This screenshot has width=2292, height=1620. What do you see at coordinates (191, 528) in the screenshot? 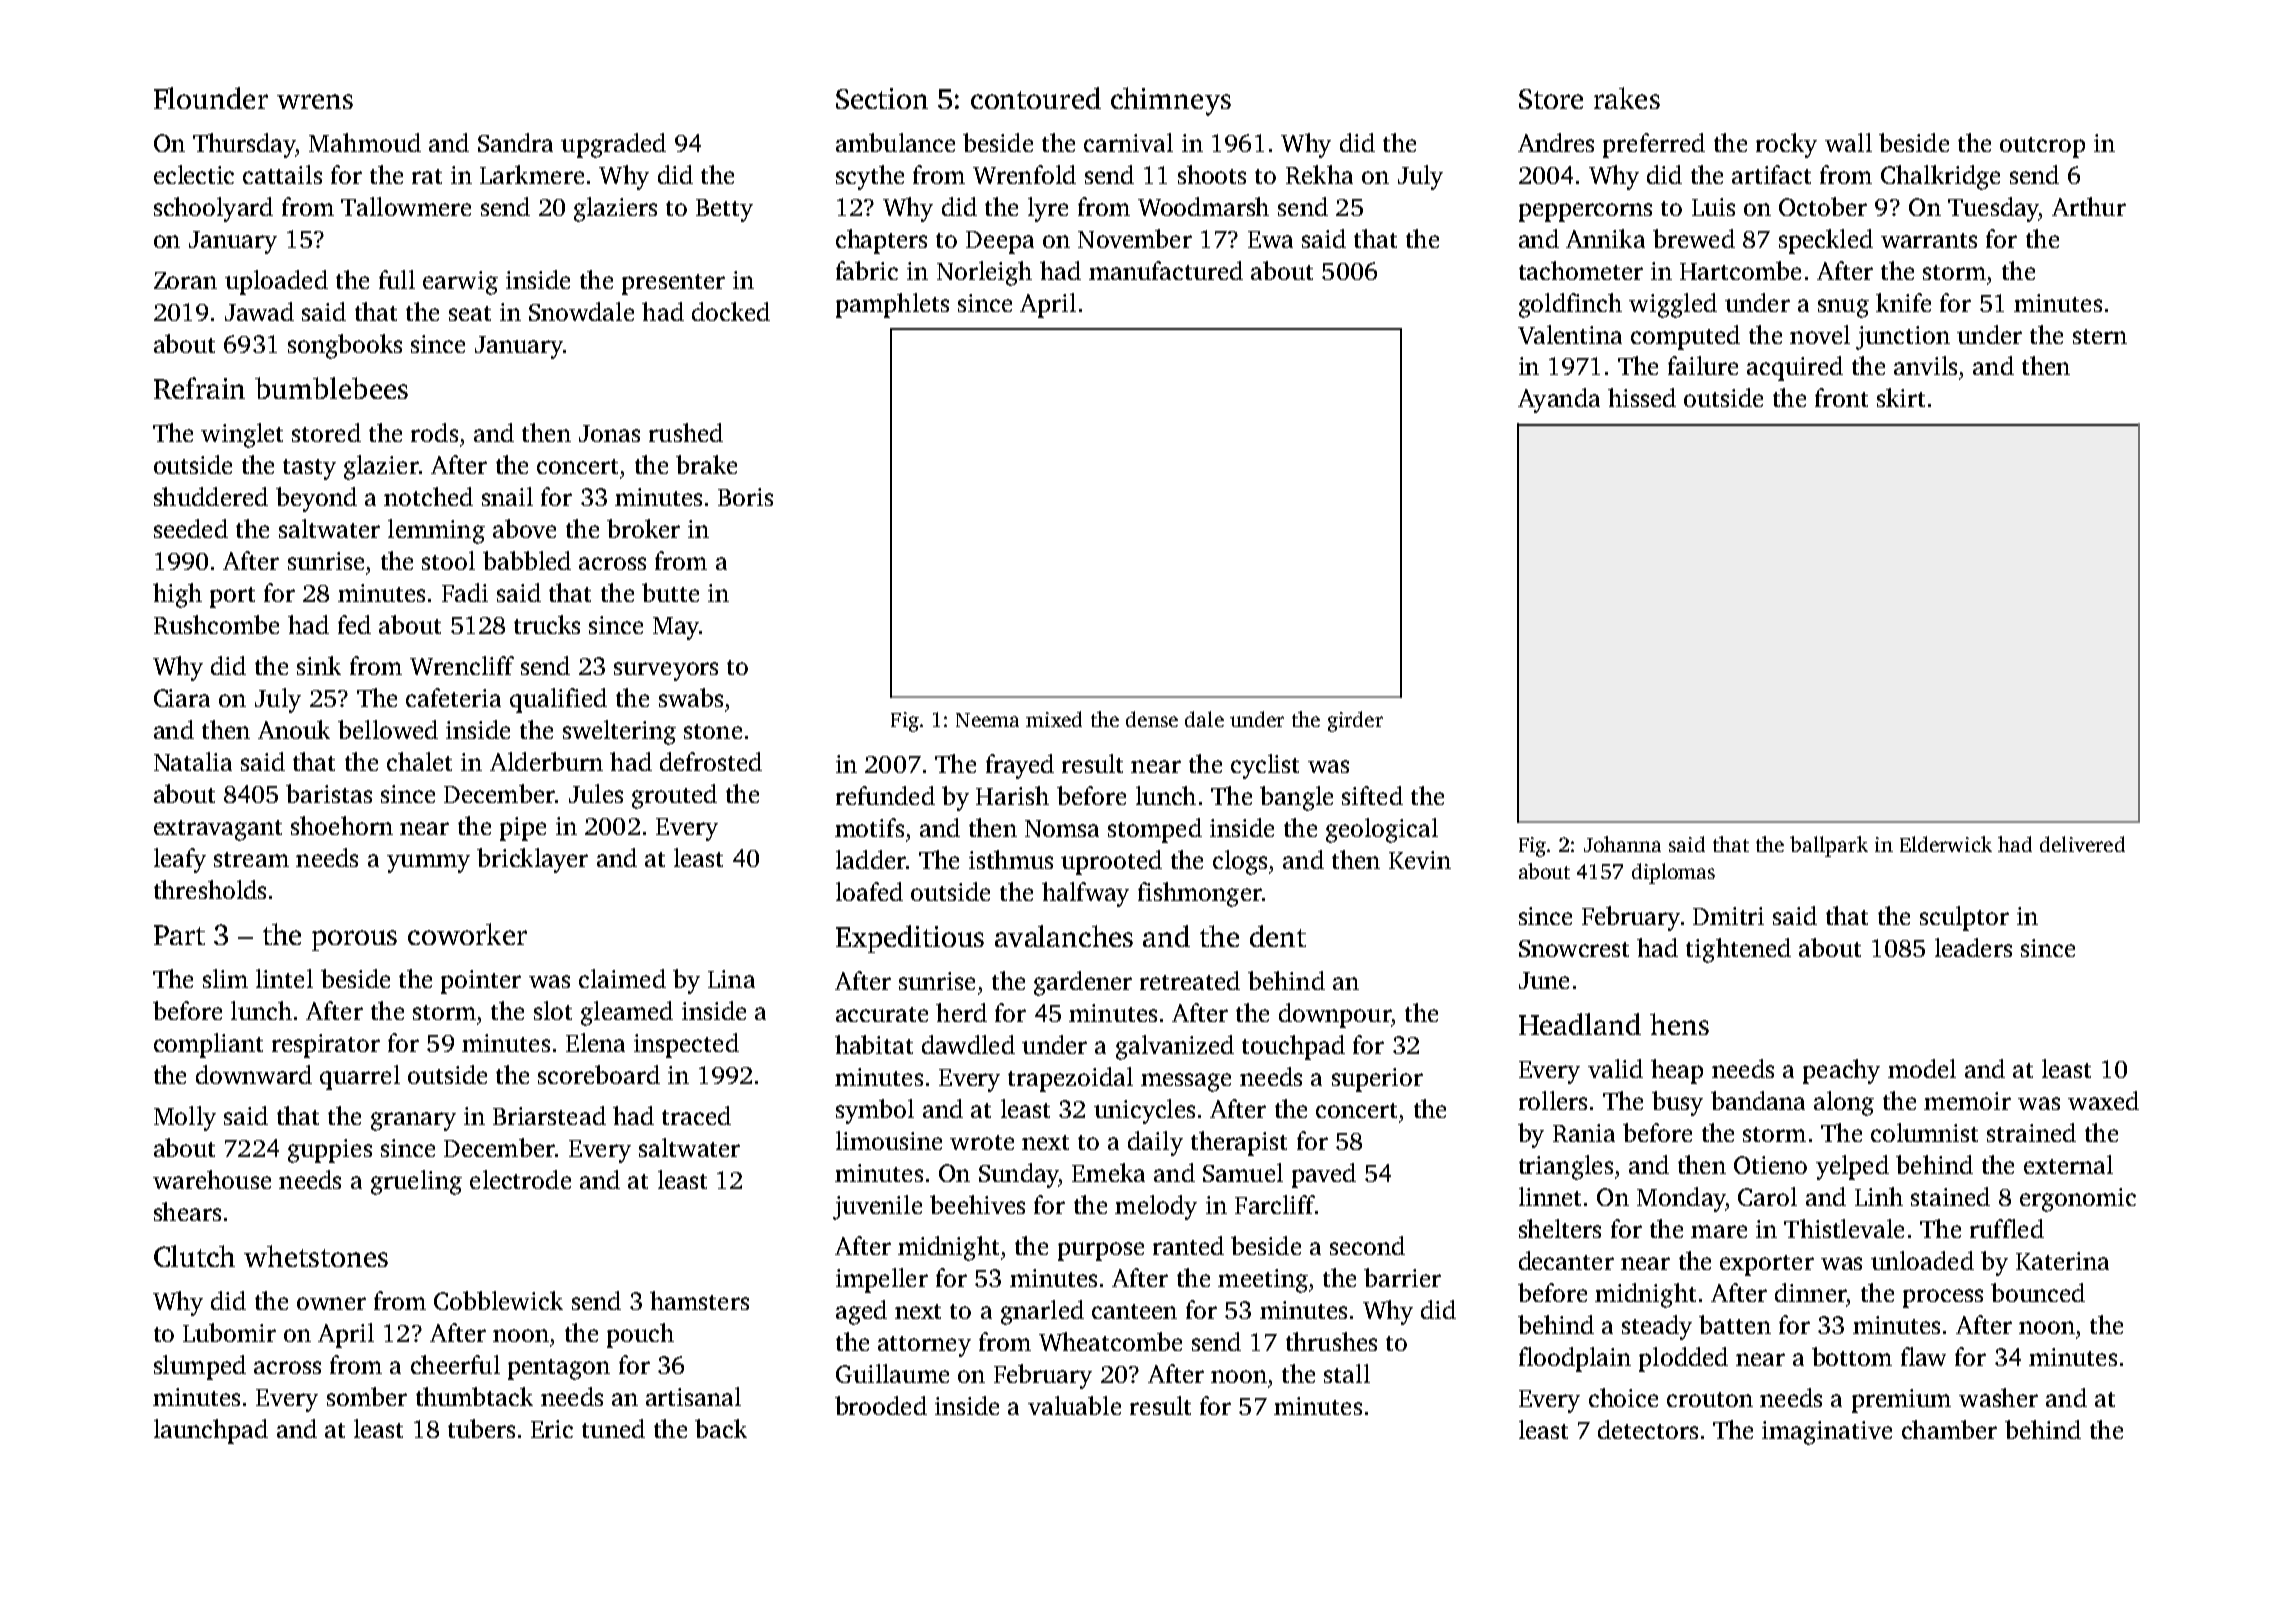
I see `seeded` at bounding box center [191, 528].
